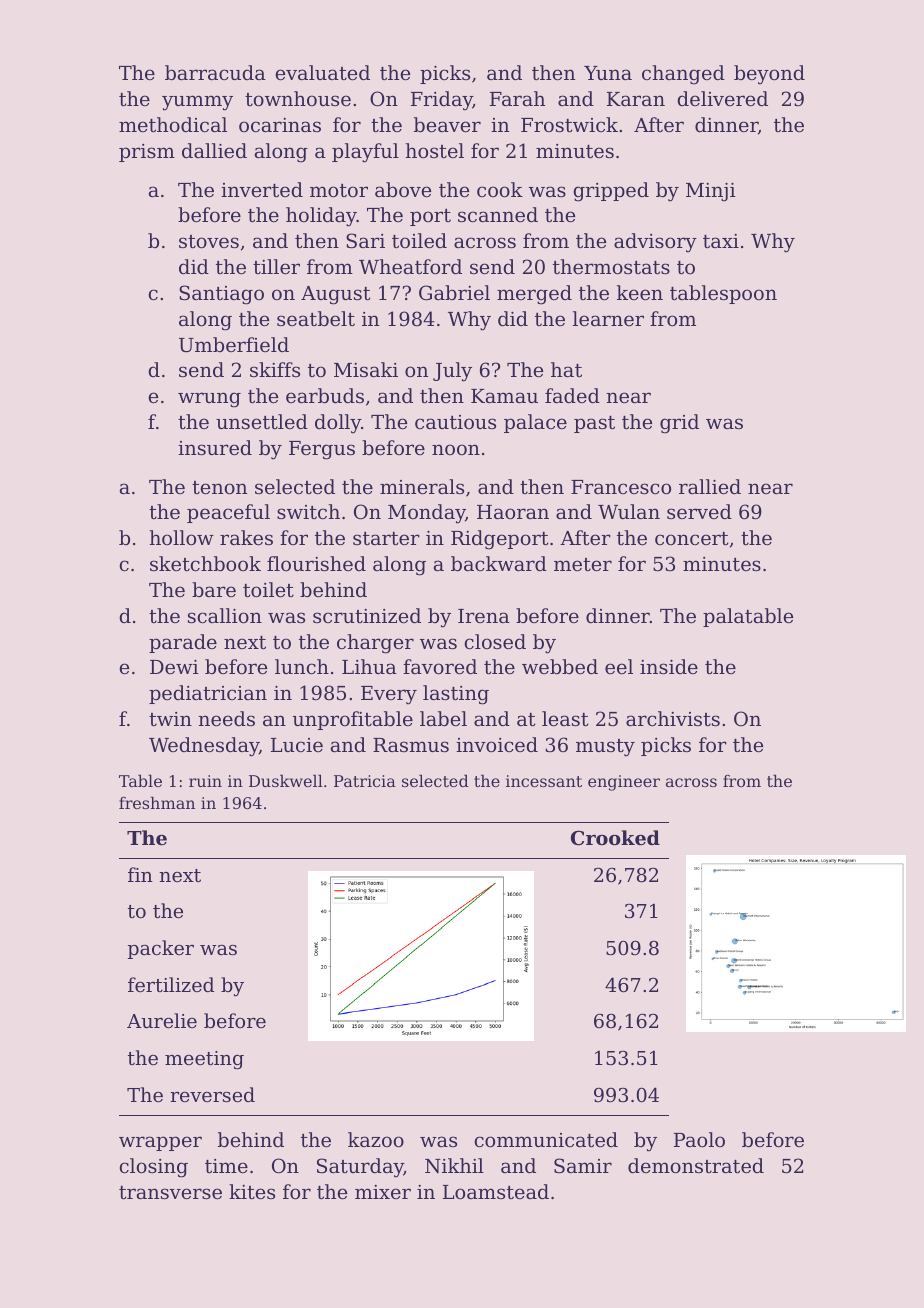 Image resolution: width=924 pixels, height=1308 pixels. What do you see at coordinates (691, 538) in the screenshot?
I see `concert` at bounding box center [691, 538].
